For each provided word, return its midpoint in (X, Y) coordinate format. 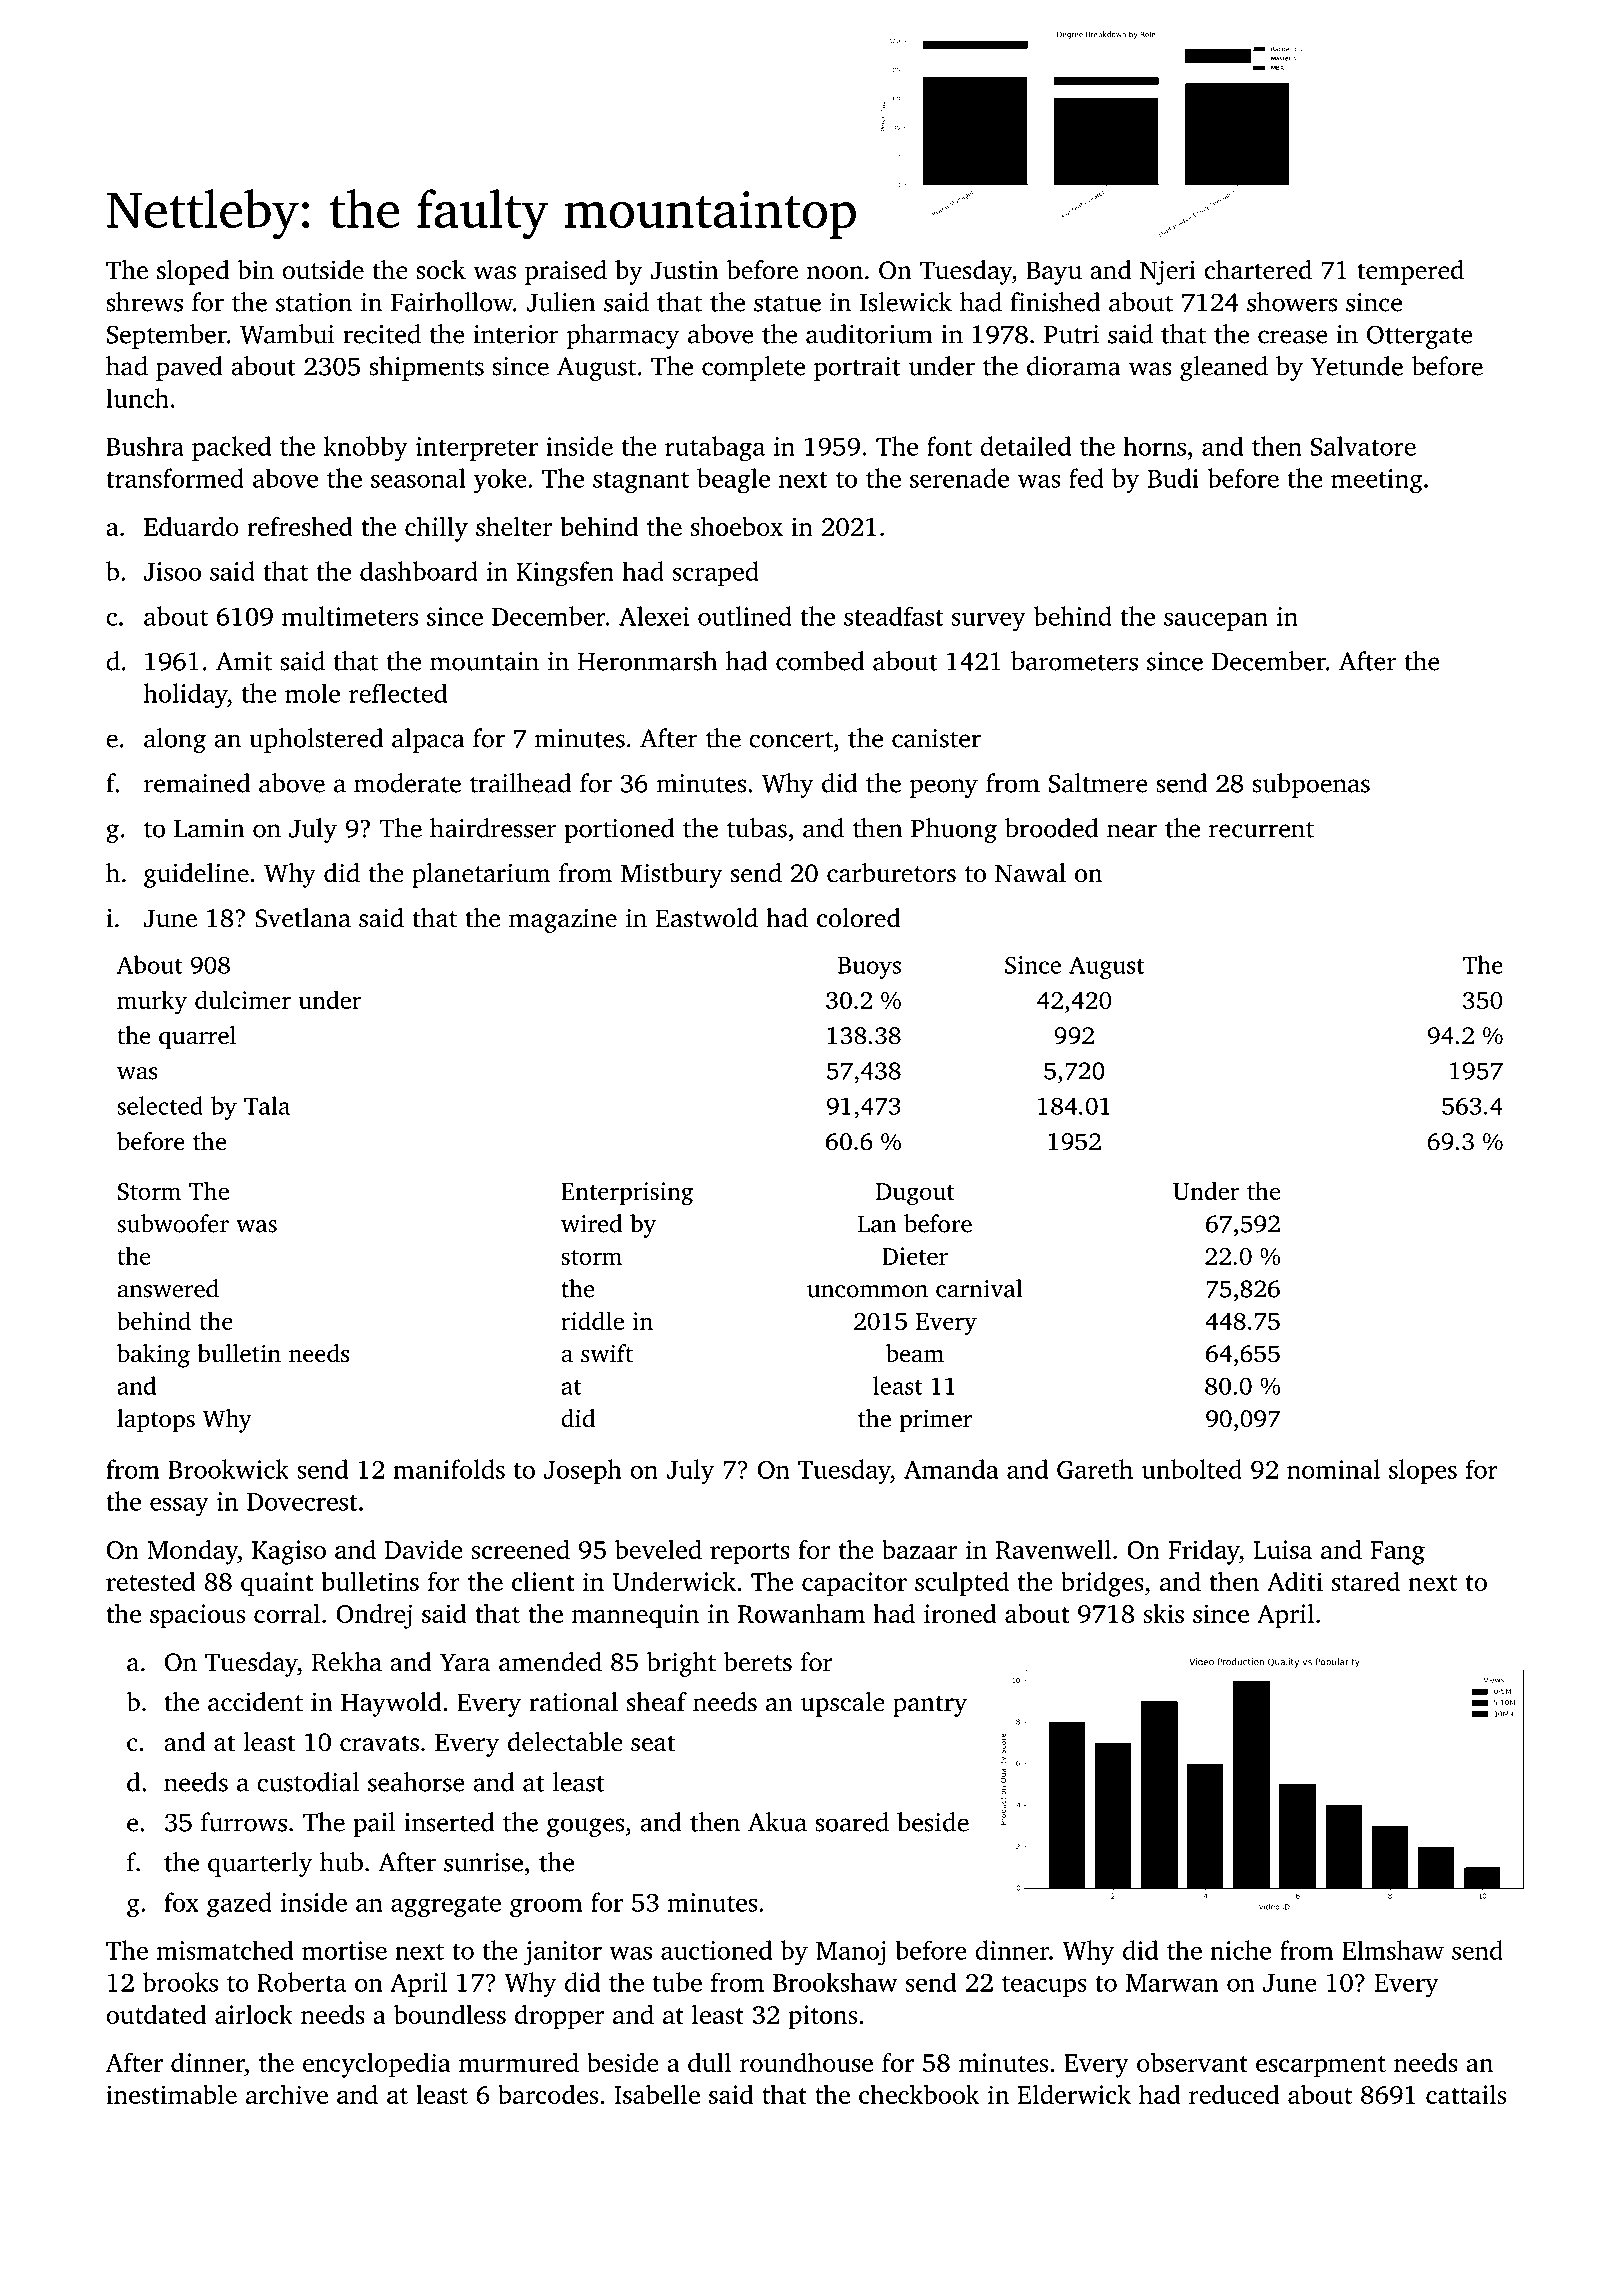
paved (189, 368)
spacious (197, 1616)
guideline (196, 875)
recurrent (1261, 829)
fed (1086, 478)
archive (287, 2094)
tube (677, 1982)
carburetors (891, 873)
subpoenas (1311, 785)
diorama (1074, 366)
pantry (930, 1706)
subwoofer (173, 1223)
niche (1240, 1950)
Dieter (915, 1256)
